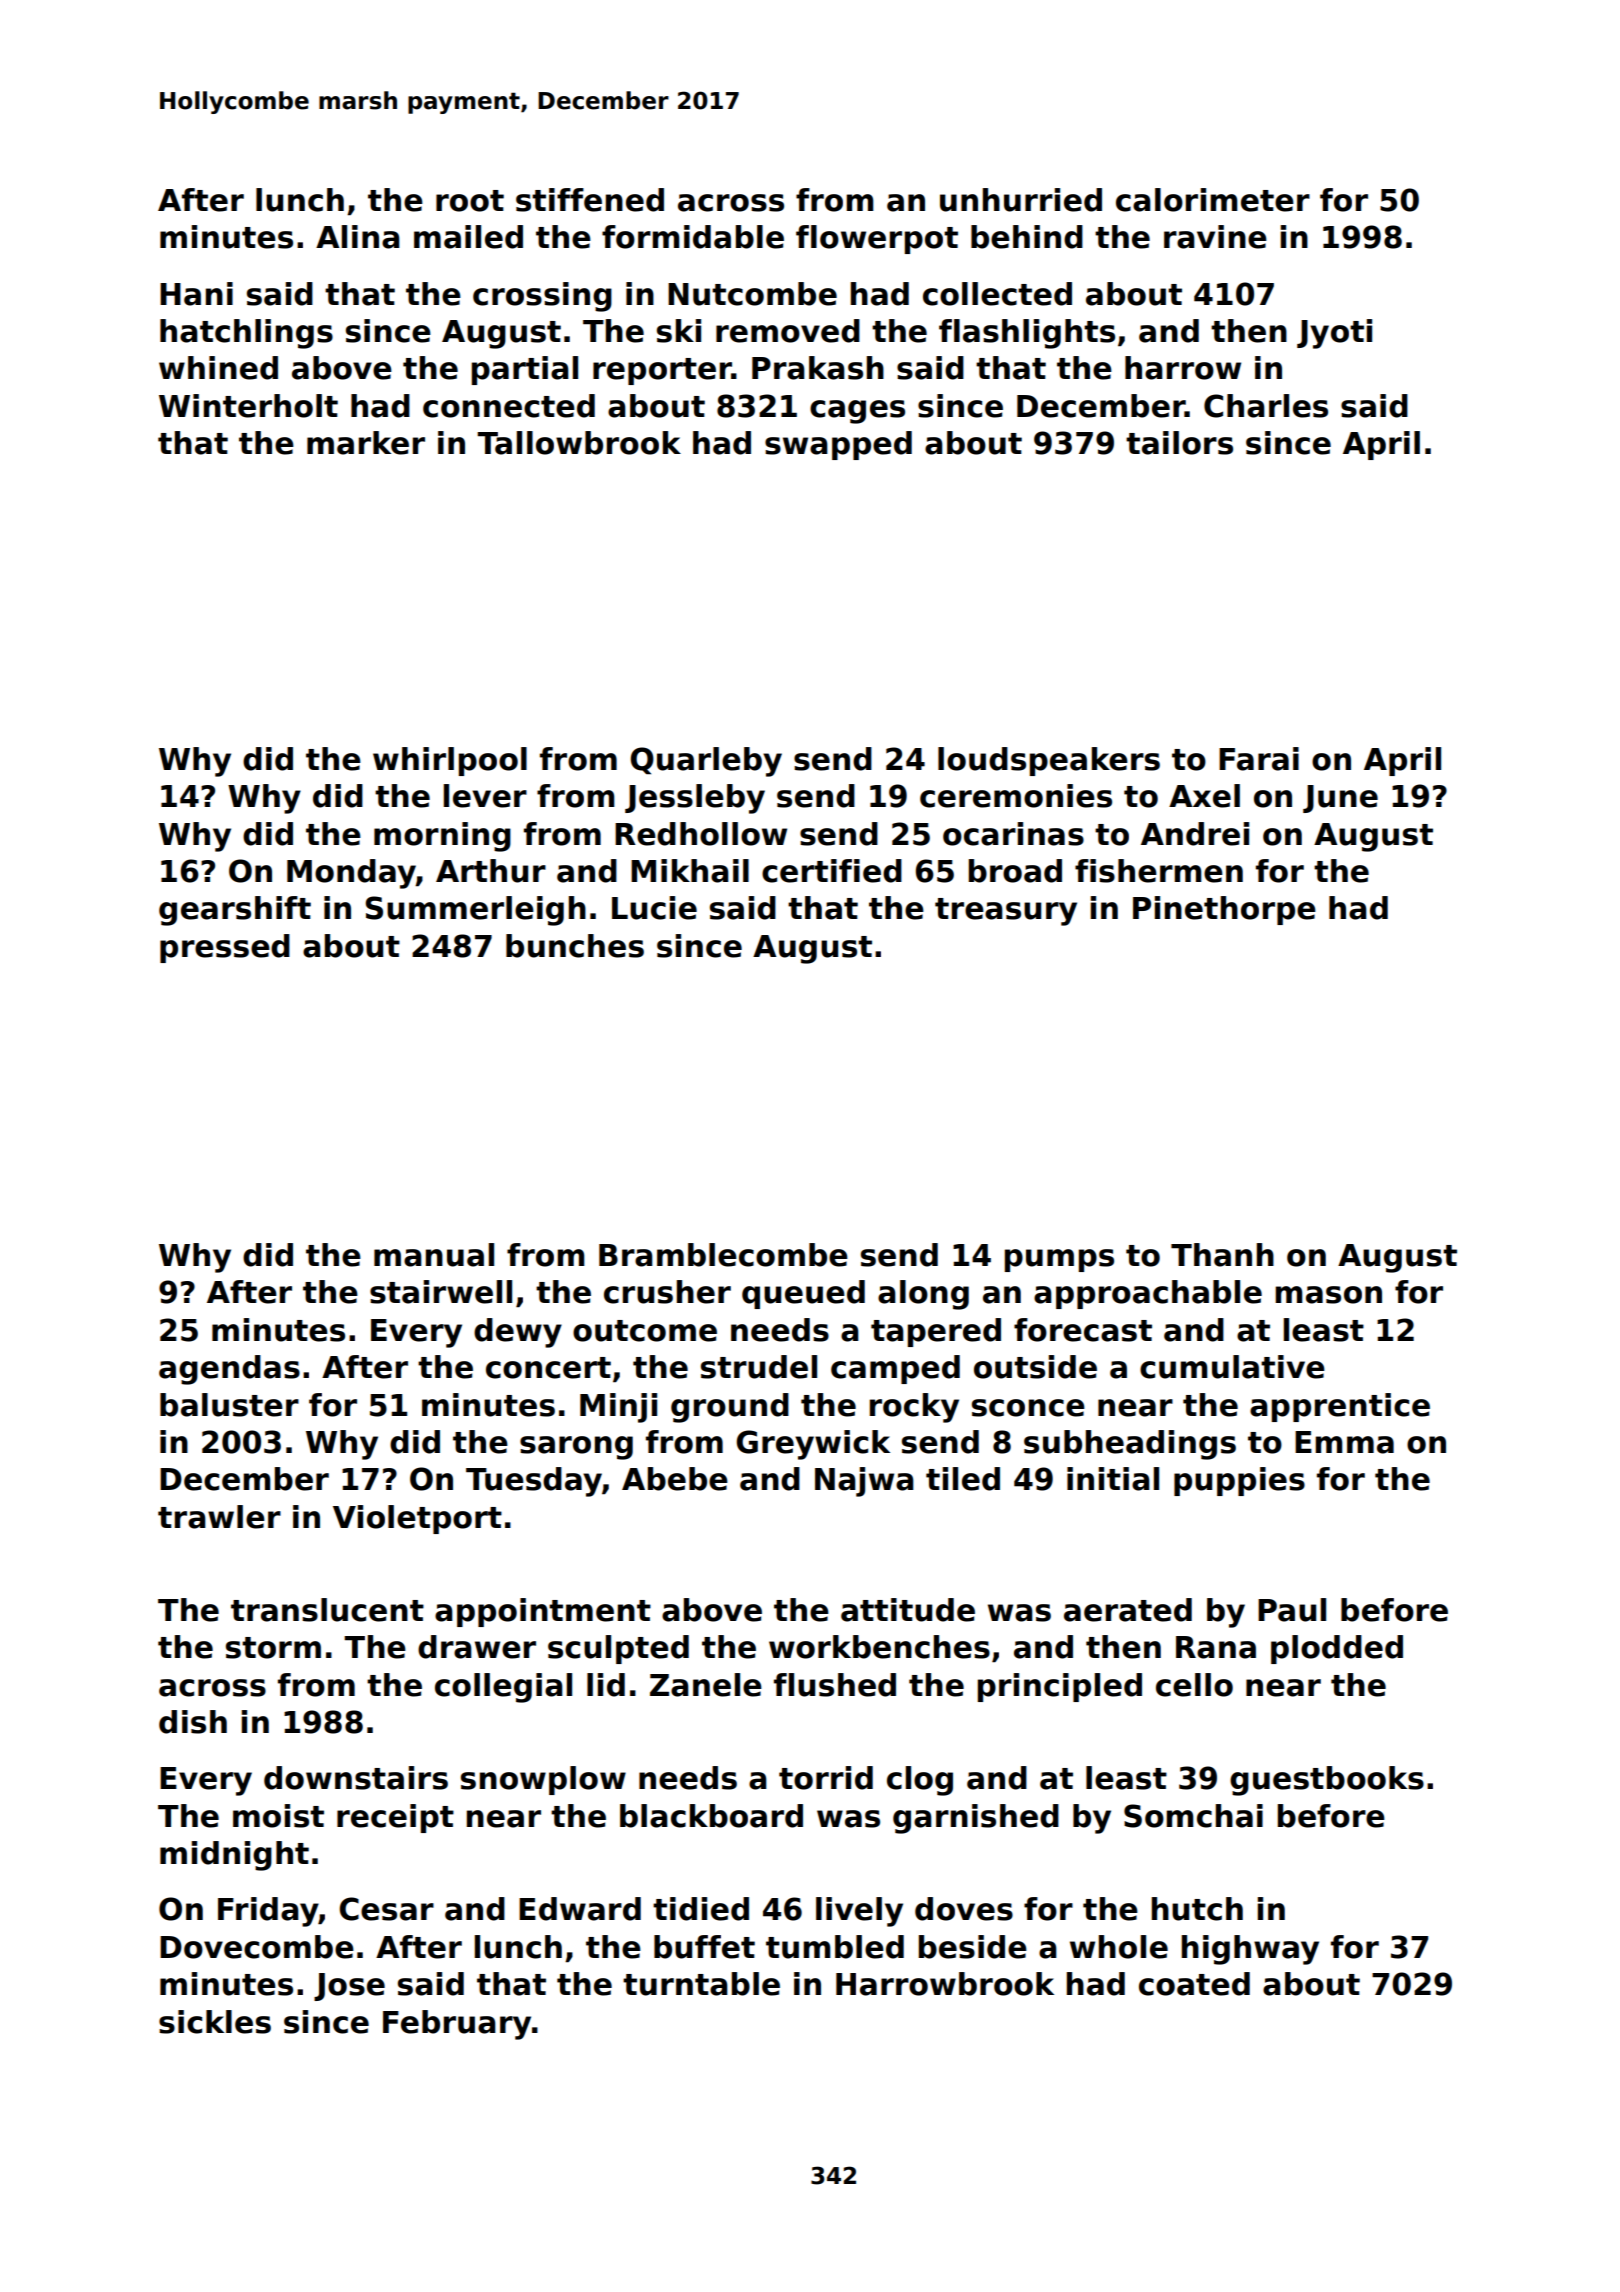 The height and width of the screenshot is (2292, 1620). I want to click on unhurried, so click(1021, 200).
